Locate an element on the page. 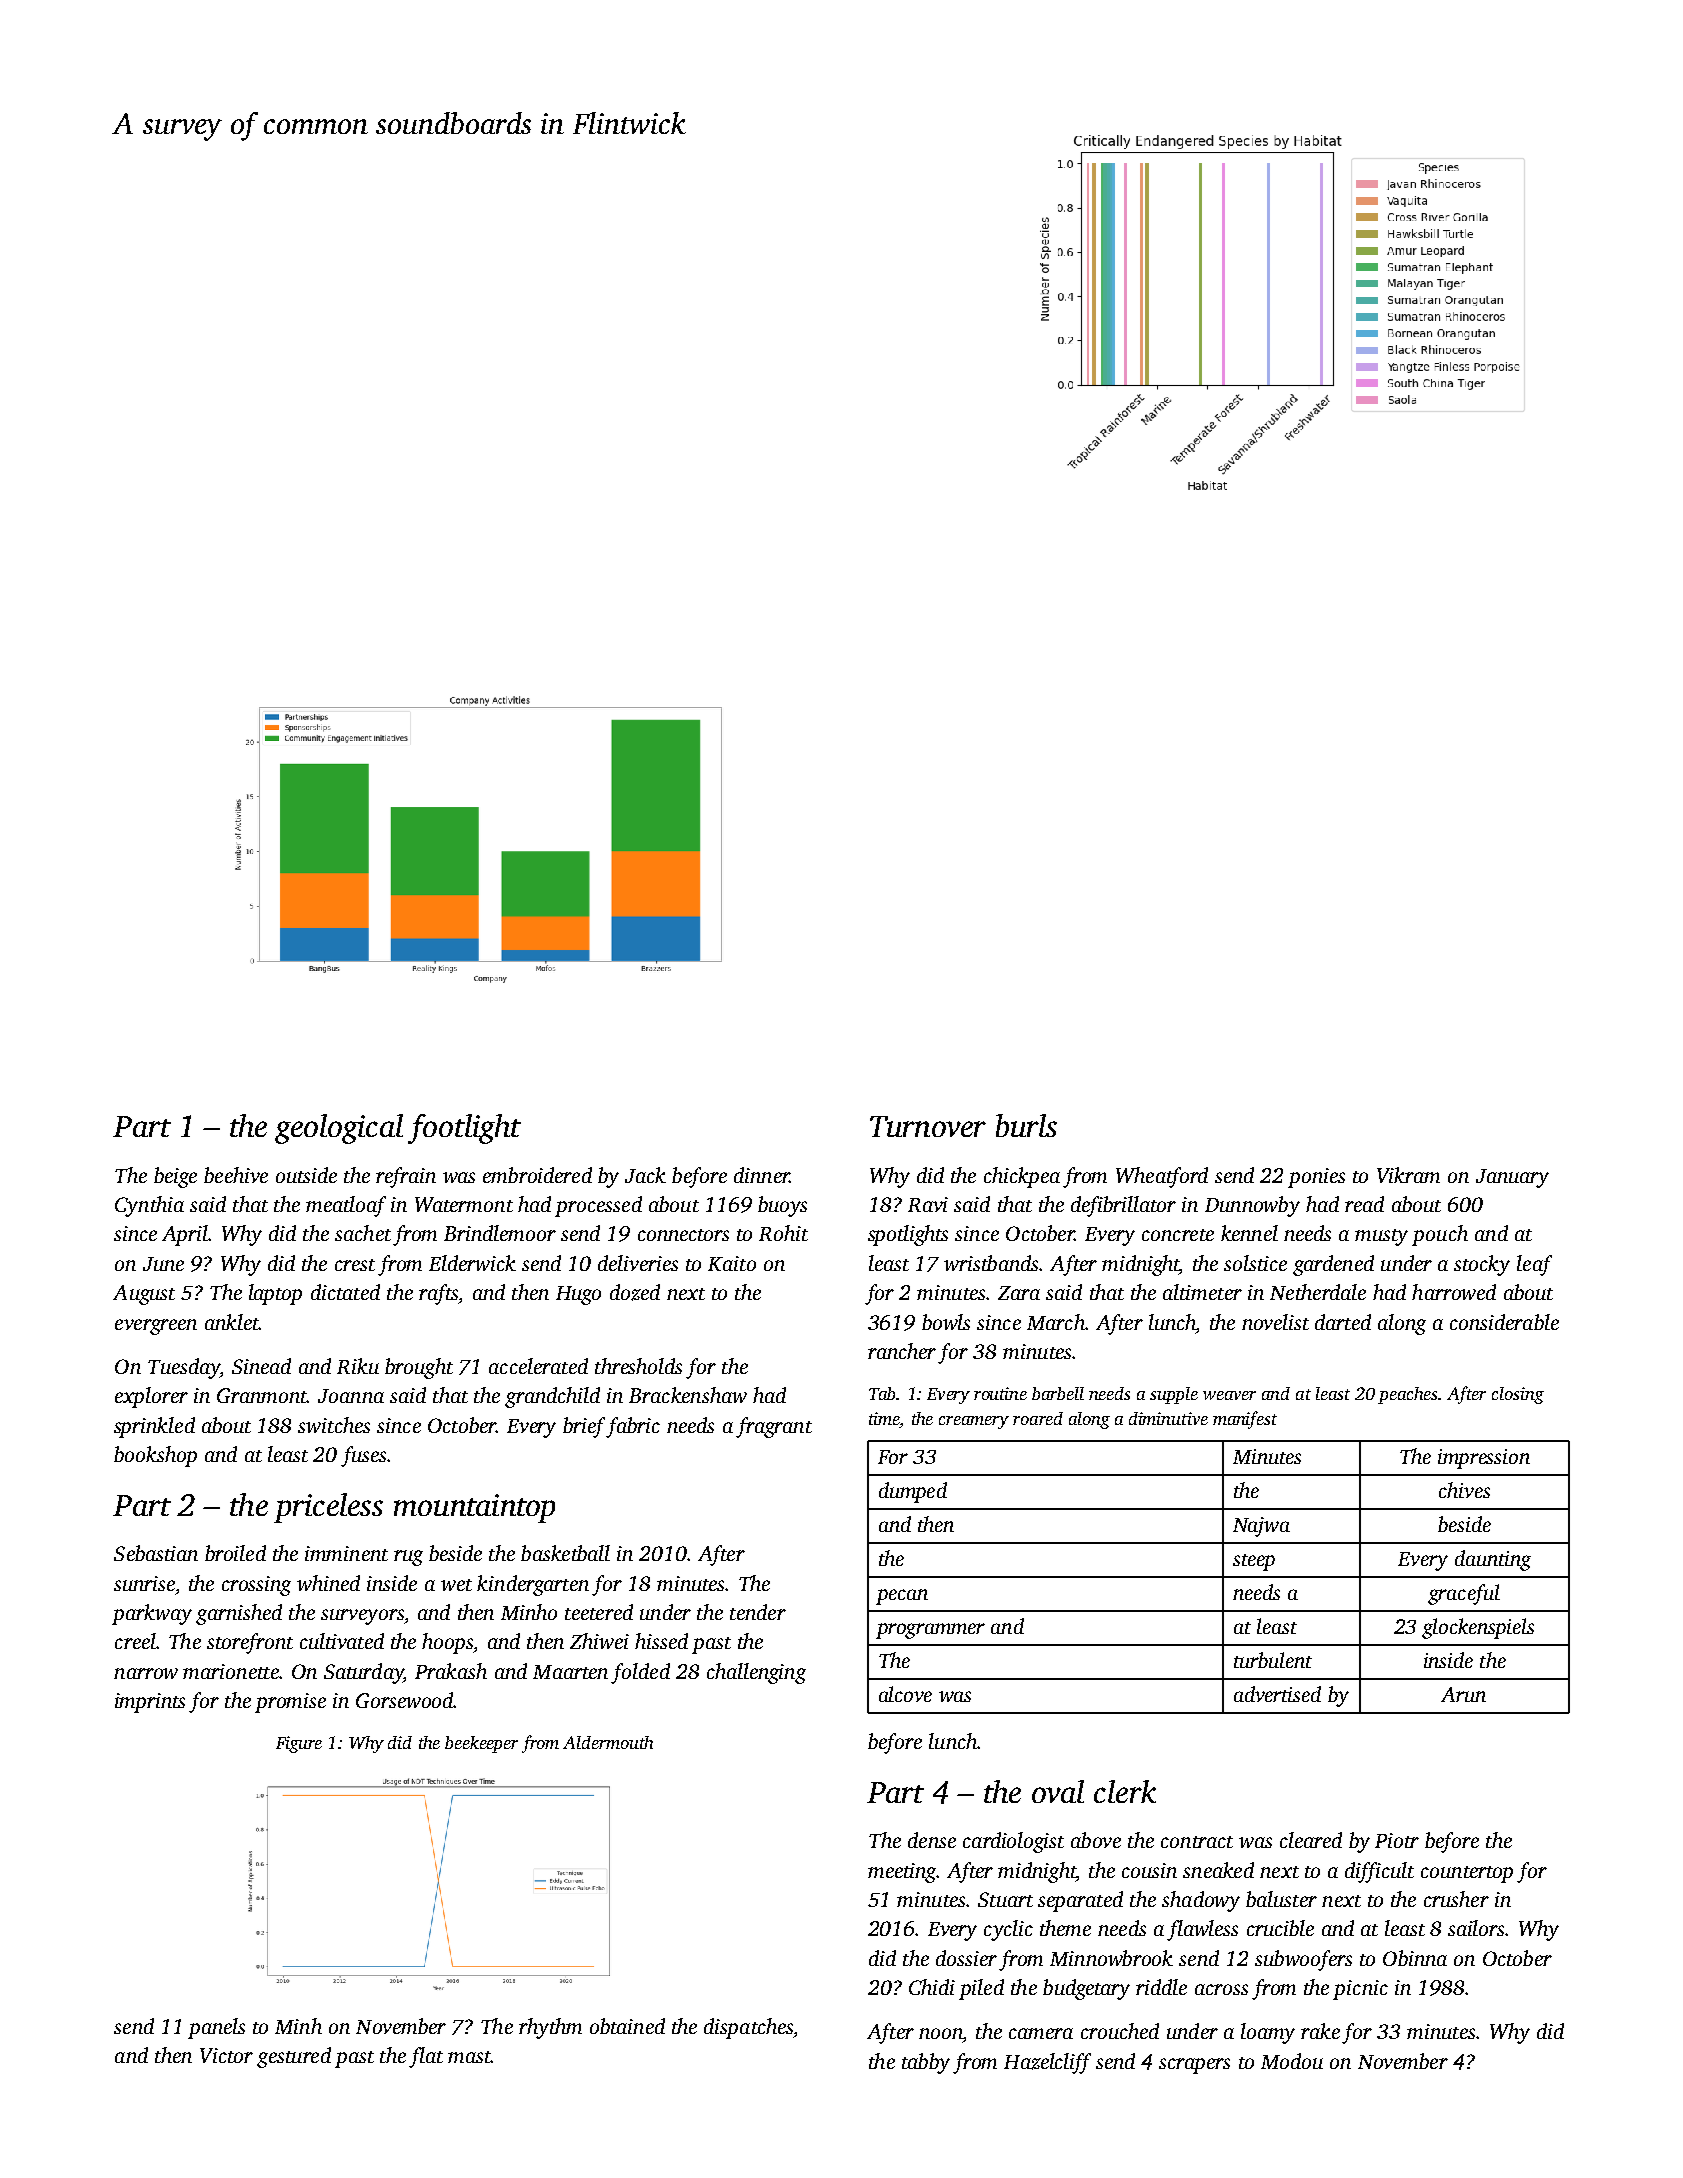 The width and height of the image is (1683, 2178). Dunnowby is located at coordinates (1252, 1206).
